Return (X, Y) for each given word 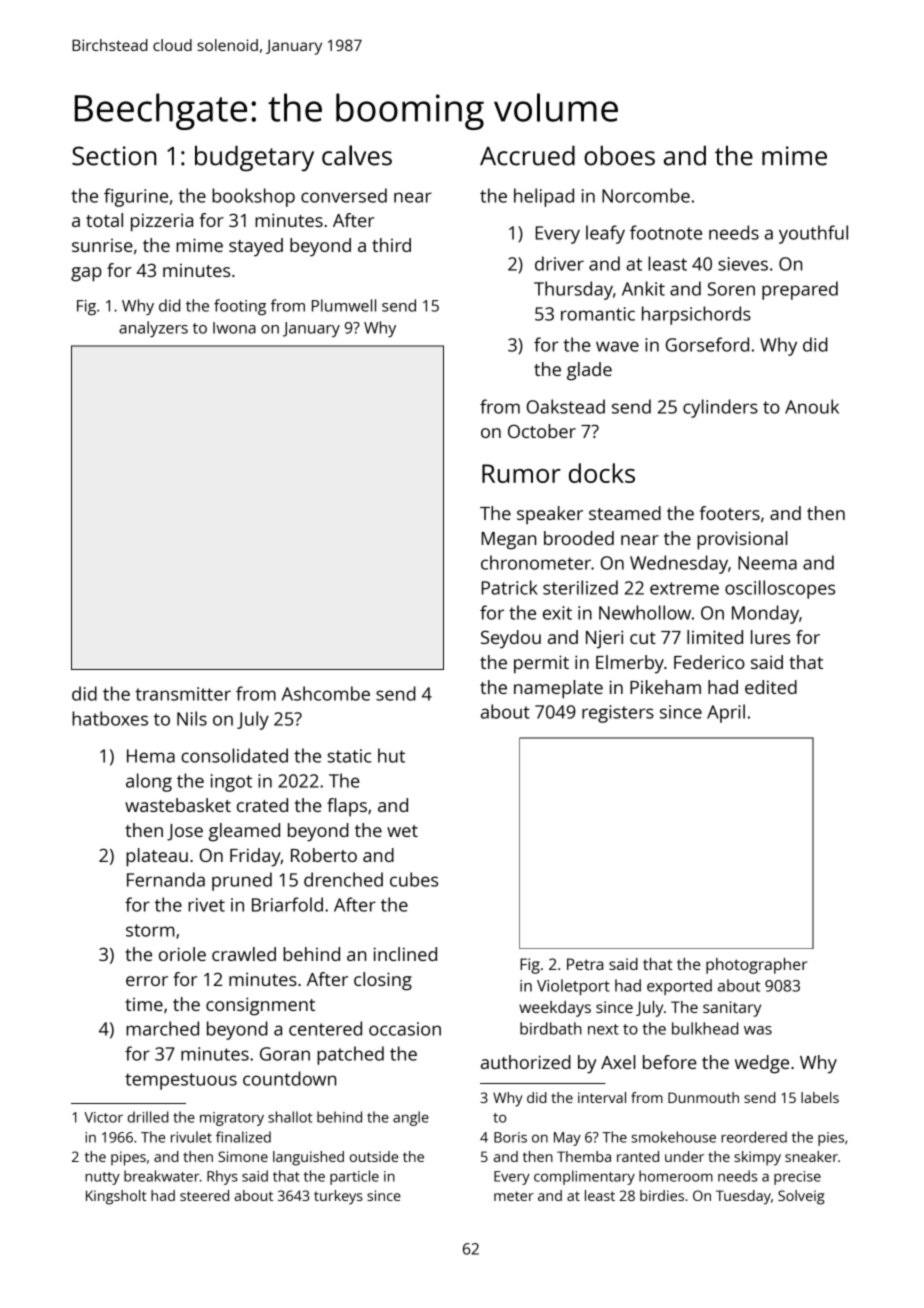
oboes (619, 155)
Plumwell (344, 305)
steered (204, 1195)
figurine (136, 197)
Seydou (511, 639)
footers (730, 513)
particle (354, 1177)
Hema (151, 756)
